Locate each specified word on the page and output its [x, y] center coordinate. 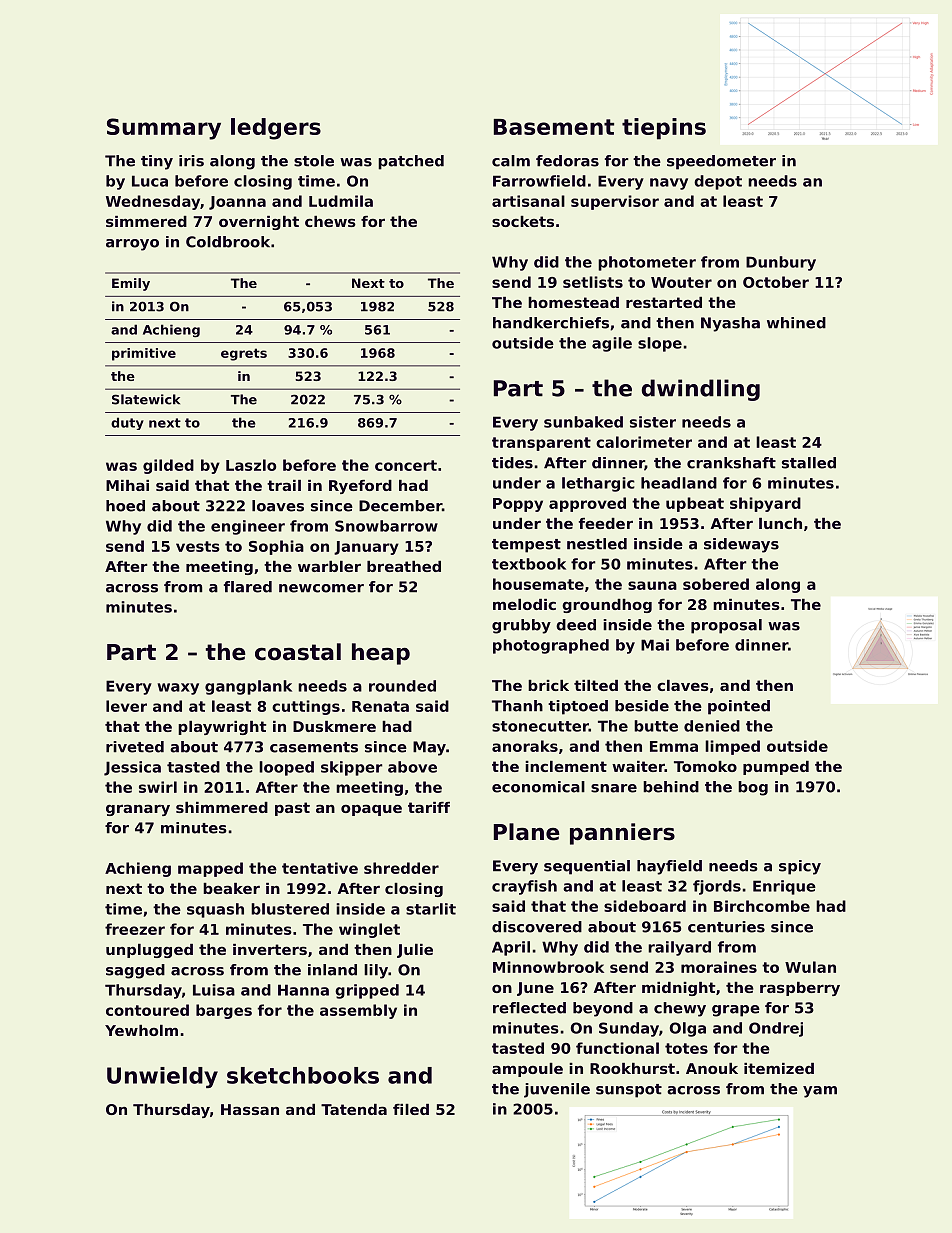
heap [381, 654]
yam [820, 1092]
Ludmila [341, 201]
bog [753, 788]
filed [411, 1109]
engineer [248, 527]
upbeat [695, 504]
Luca [150, 181]
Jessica [132, 768]
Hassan [250, 1109]
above [412, 767]
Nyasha [730, 324]
